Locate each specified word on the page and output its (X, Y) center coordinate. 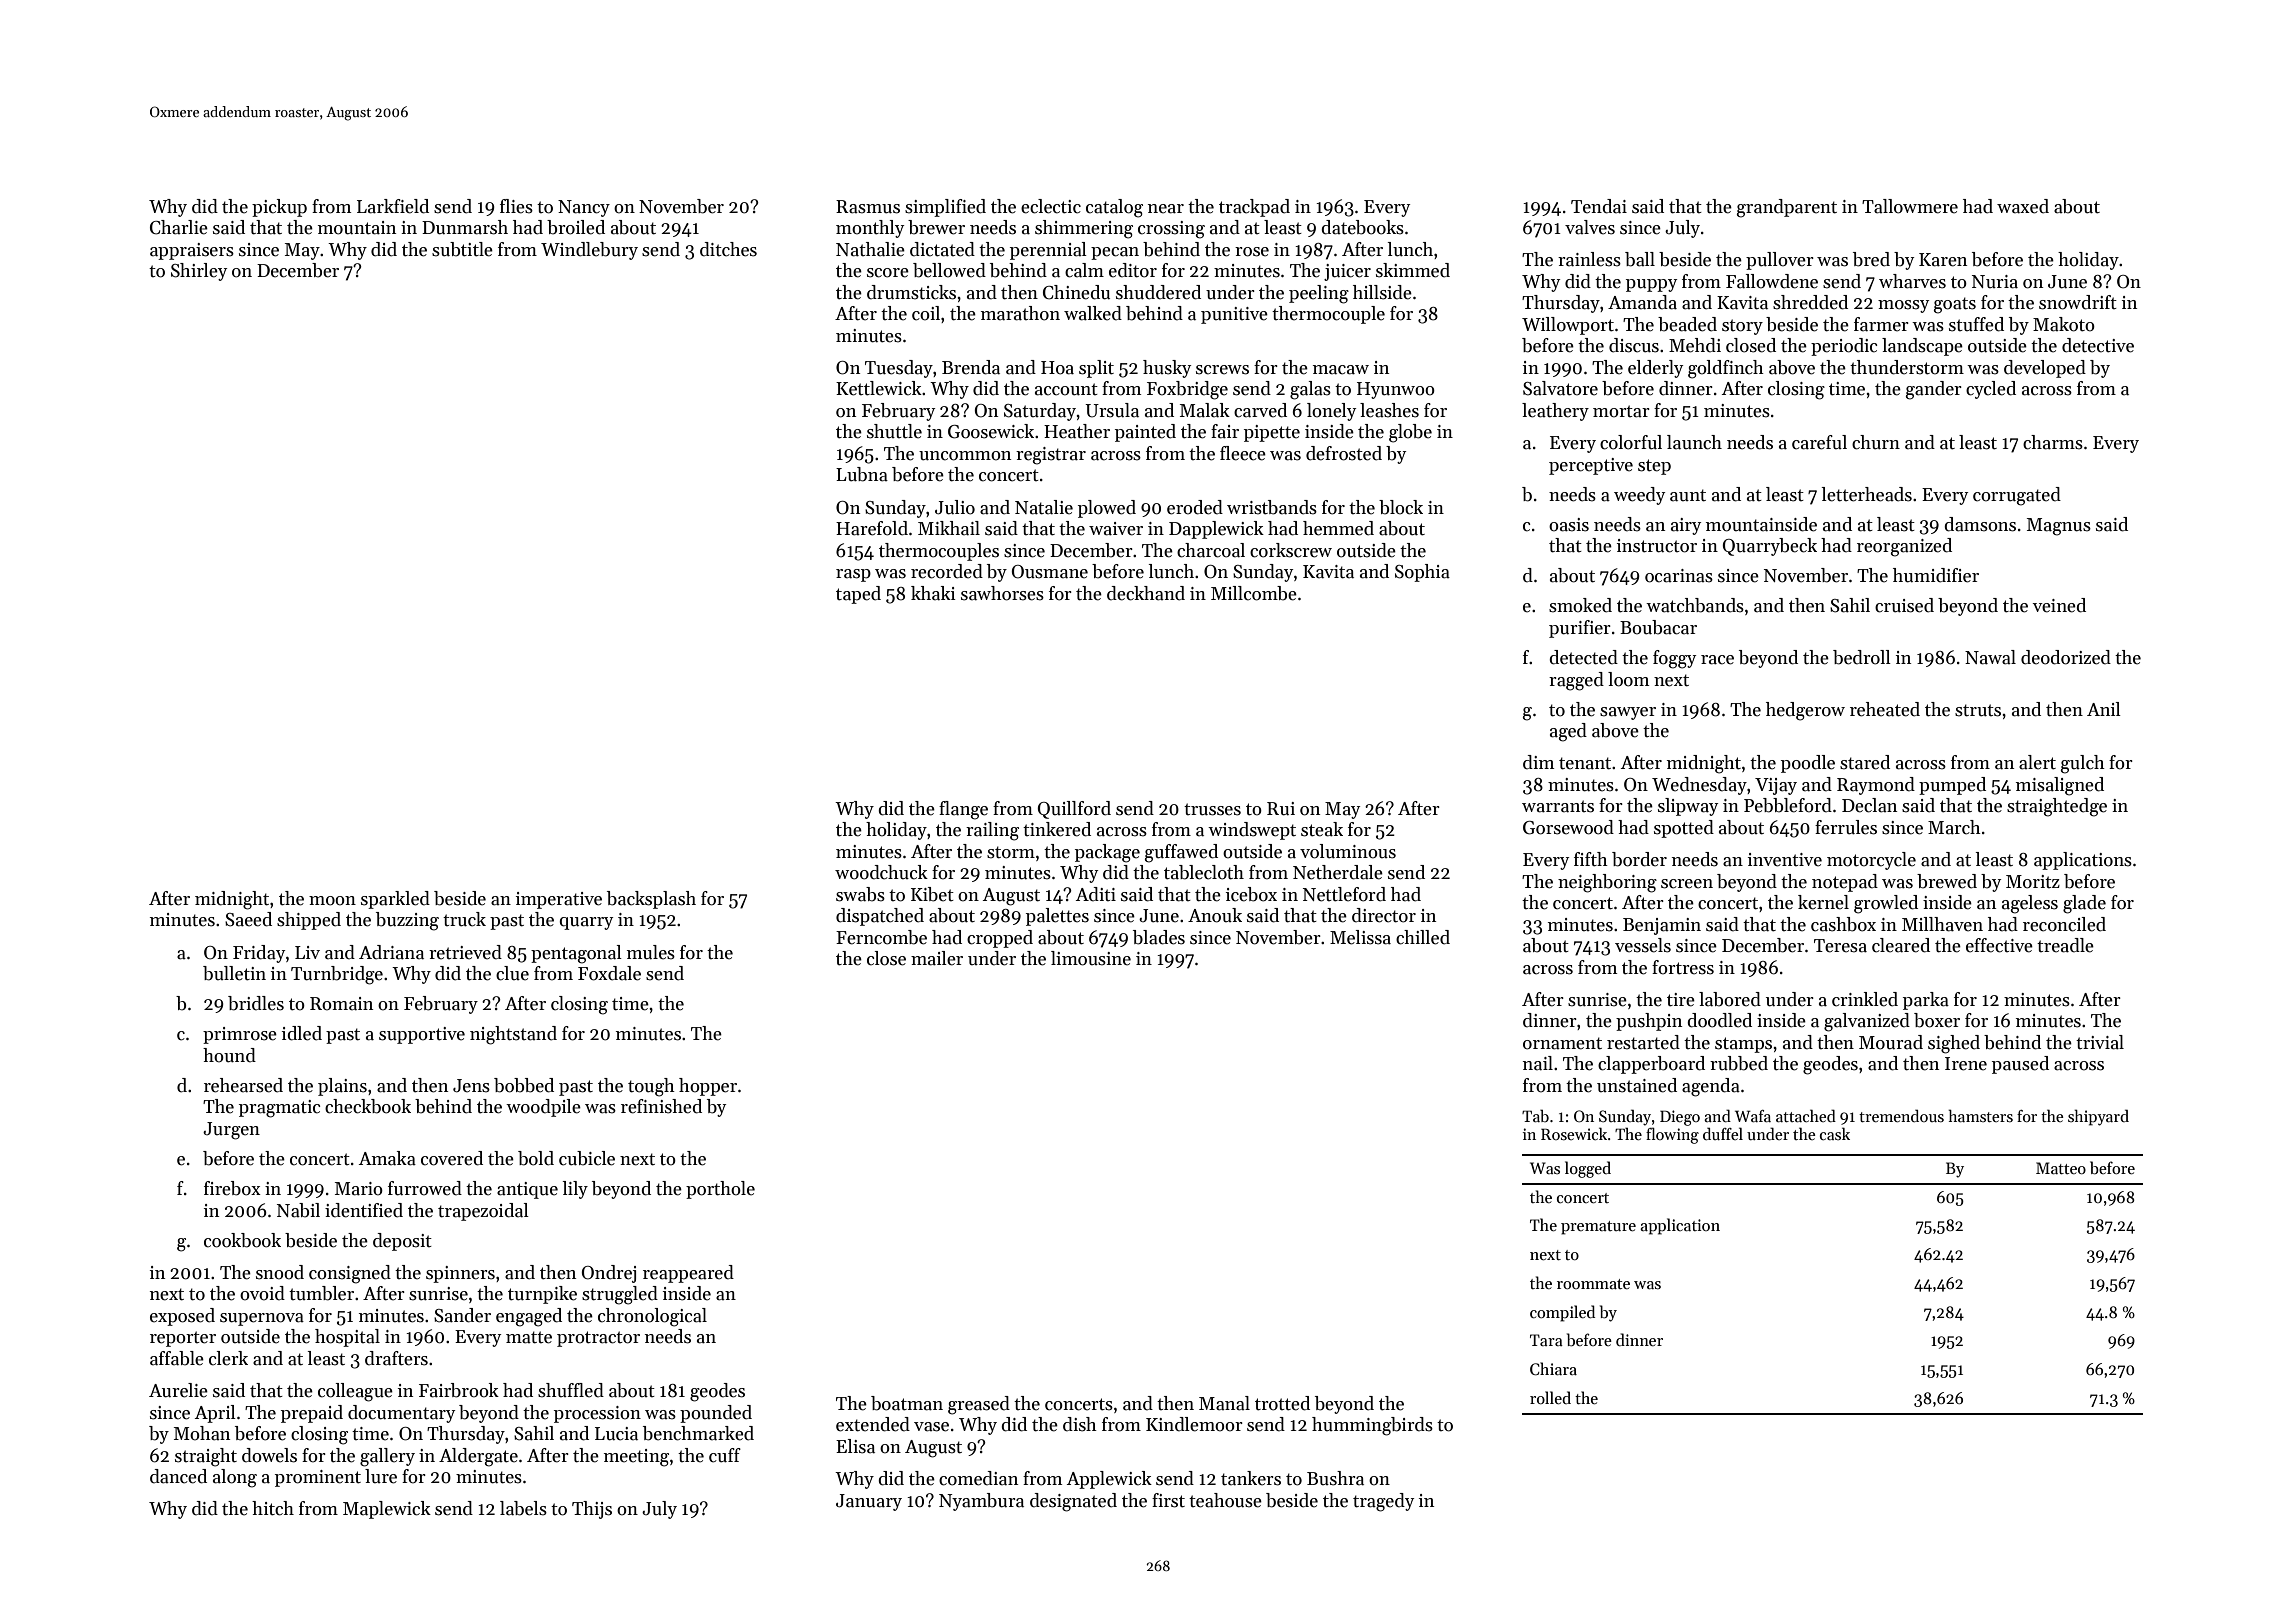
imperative (559, 900)
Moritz (2033, 882)
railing (992, 831)
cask (1835, 1133)
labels (523, 1508)
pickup (279, 208)
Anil (2104, 709)
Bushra (1335, 1478)
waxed (2023, 206)
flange (963, 810)
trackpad (1254, 208)
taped (858, 595)
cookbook (242, 1240)
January (869, 1502)
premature (1598, 1228)
